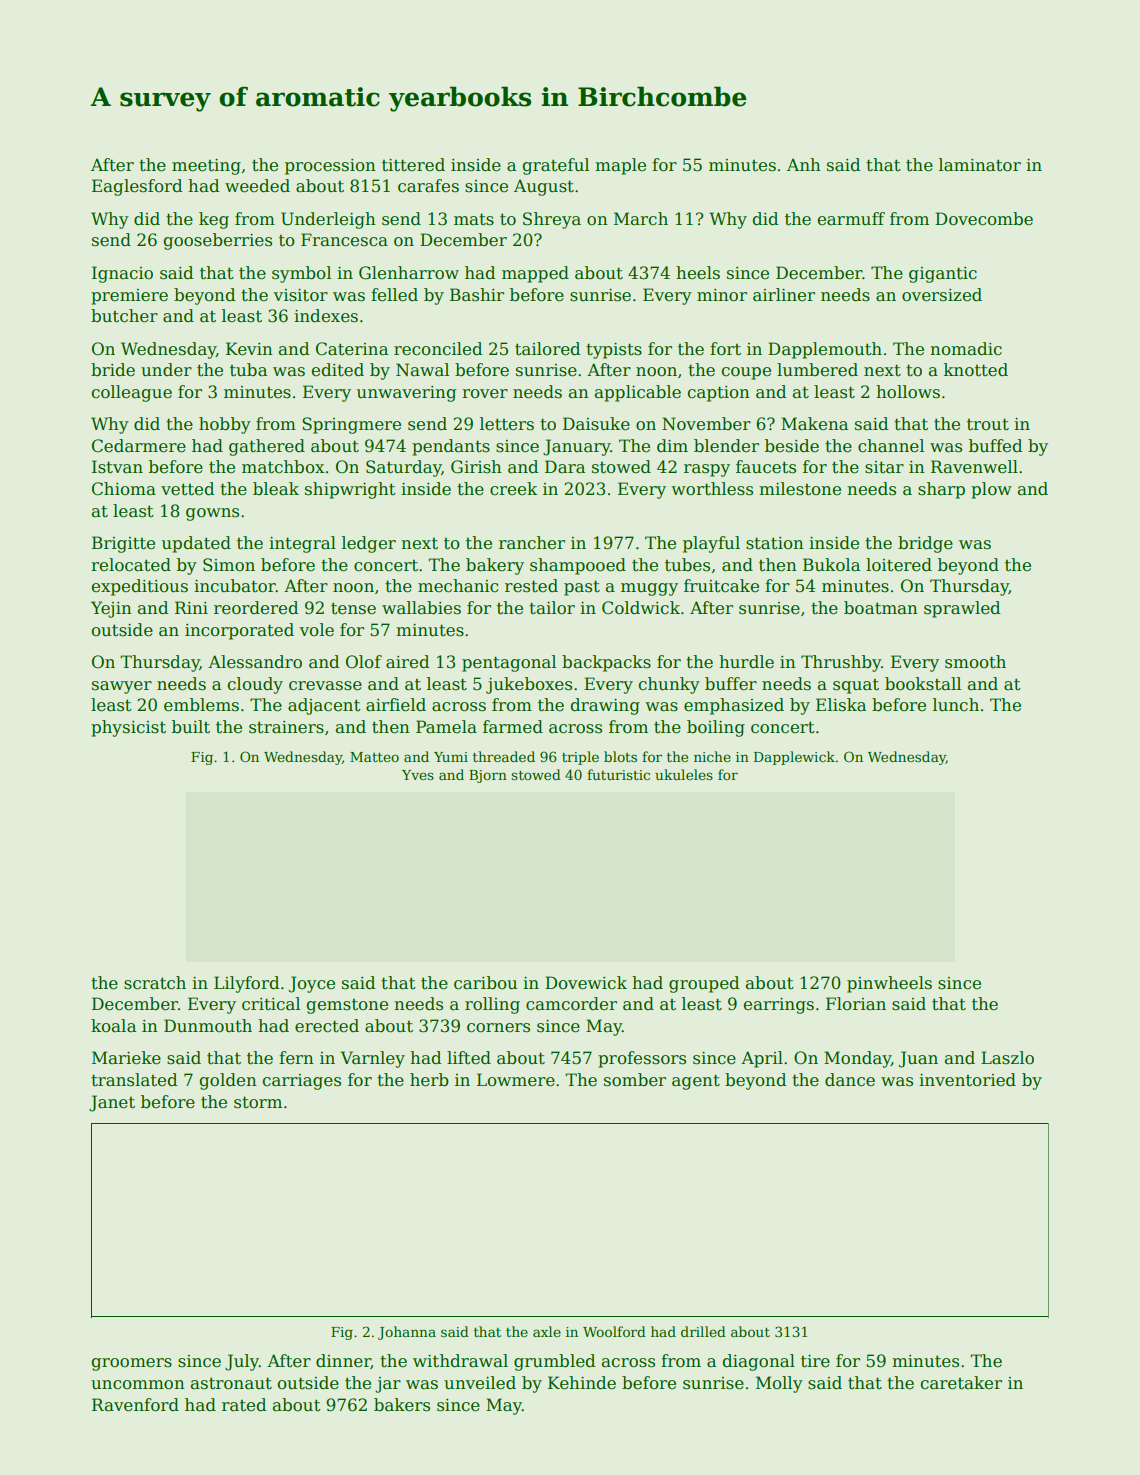 This page has width=1140, height=1475. Describe the element at coordinates (128, 728) in the page. I see `physicist` at that location.
